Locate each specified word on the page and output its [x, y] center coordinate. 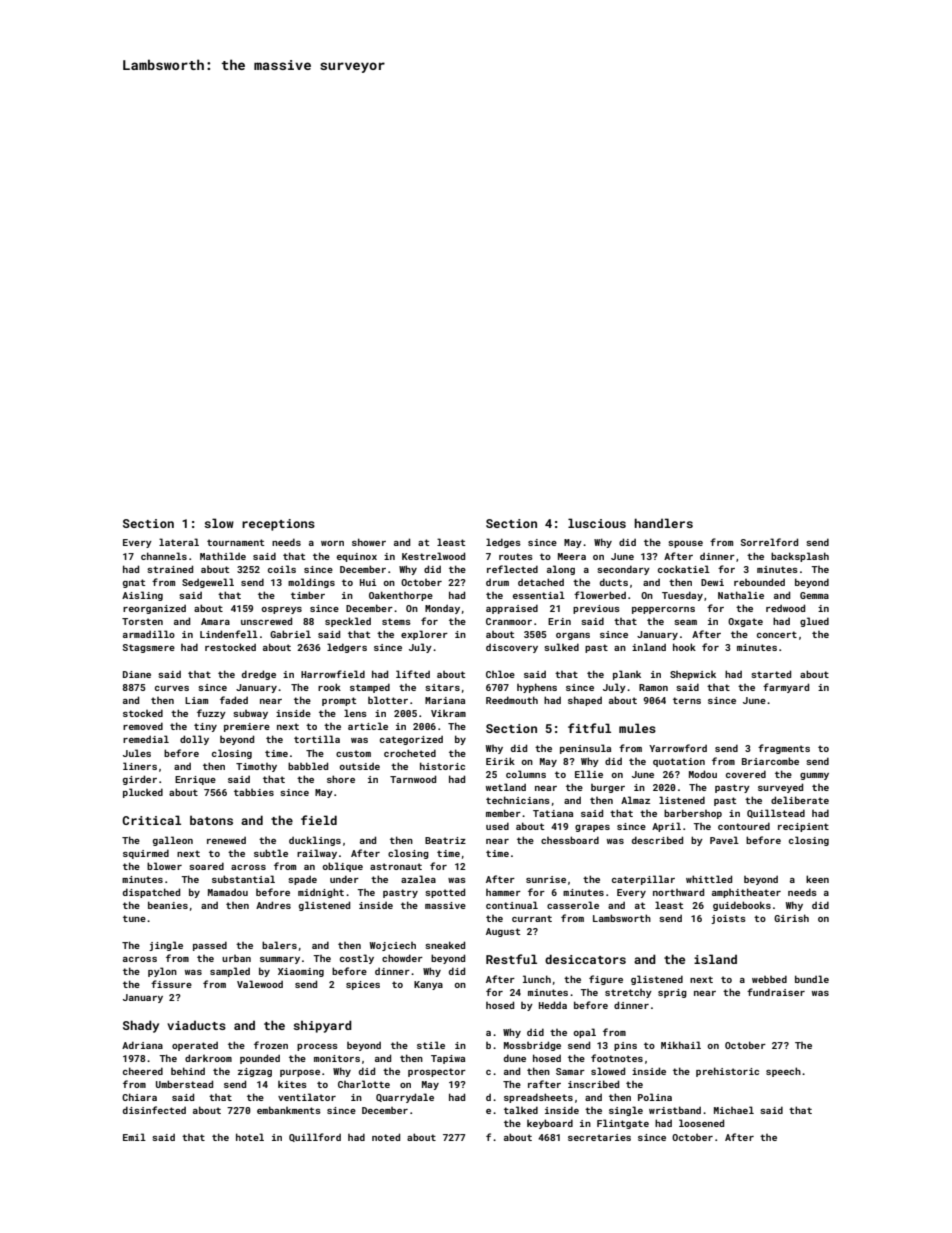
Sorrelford [769, 542]
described [657, 840]
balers [279, 945]
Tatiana [553, 813]
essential [539, 595]
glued [814, 622]
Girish [791, 918]
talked [521, 1110]
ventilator [307, 1097]
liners [140, 766]
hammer [503, 892]
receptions [278, 525]
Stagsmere [149, 648]
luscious [597, 523]
